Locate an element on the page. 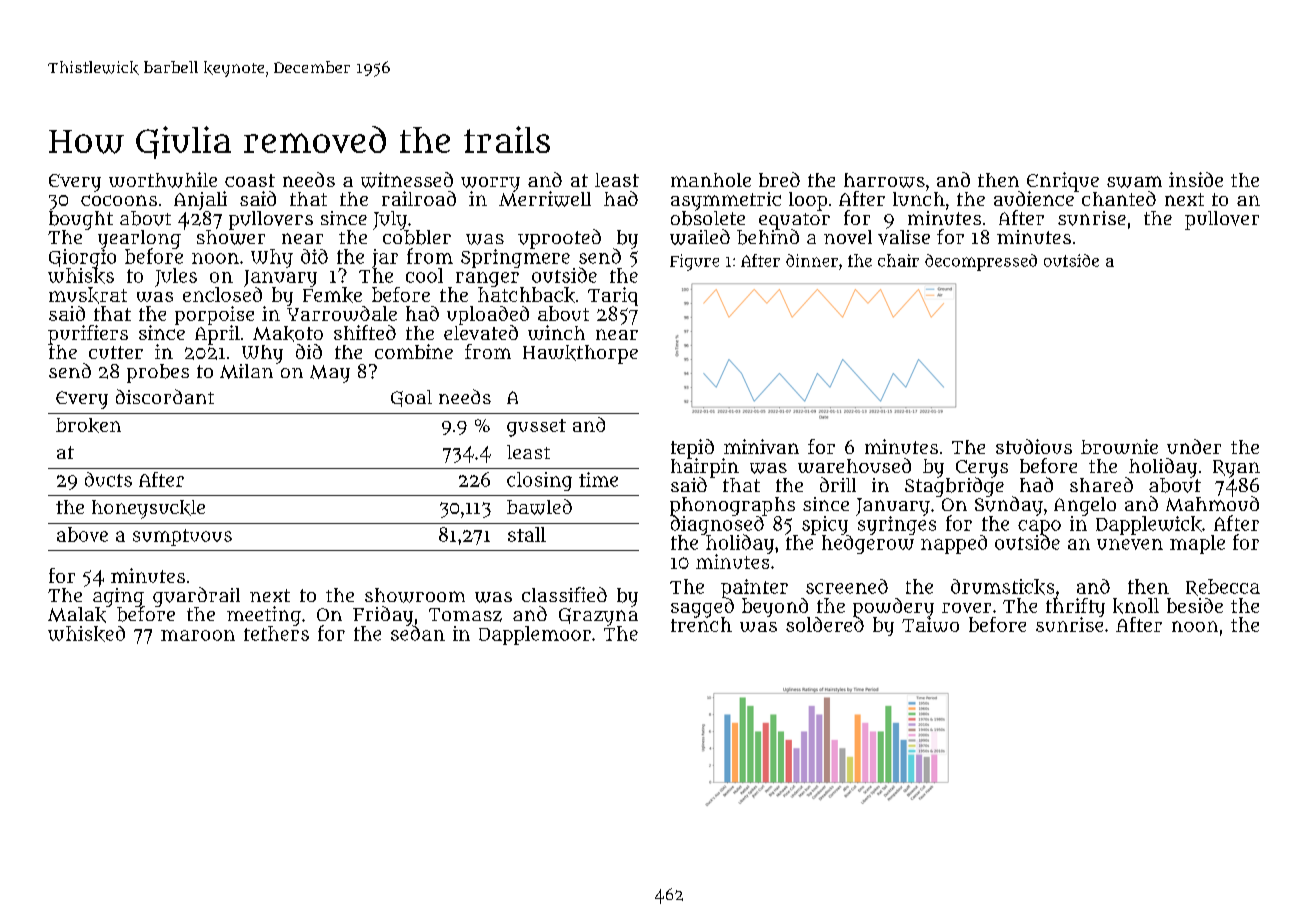 The width and height of the document is (1308, 924). maroon is located at coordinates (198, 635).
